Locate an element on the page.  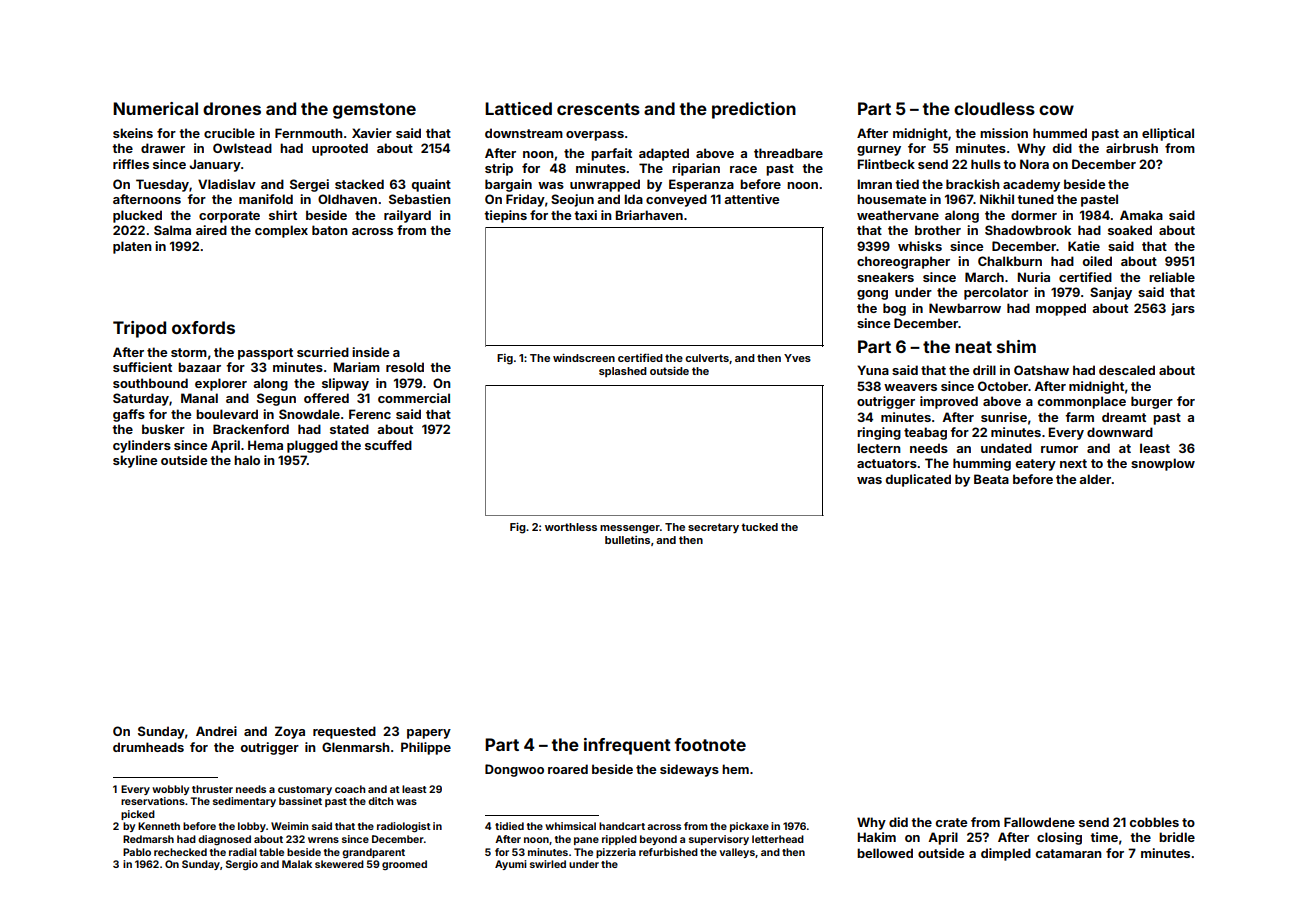
tiepins is located at coordinates (505, 216).
